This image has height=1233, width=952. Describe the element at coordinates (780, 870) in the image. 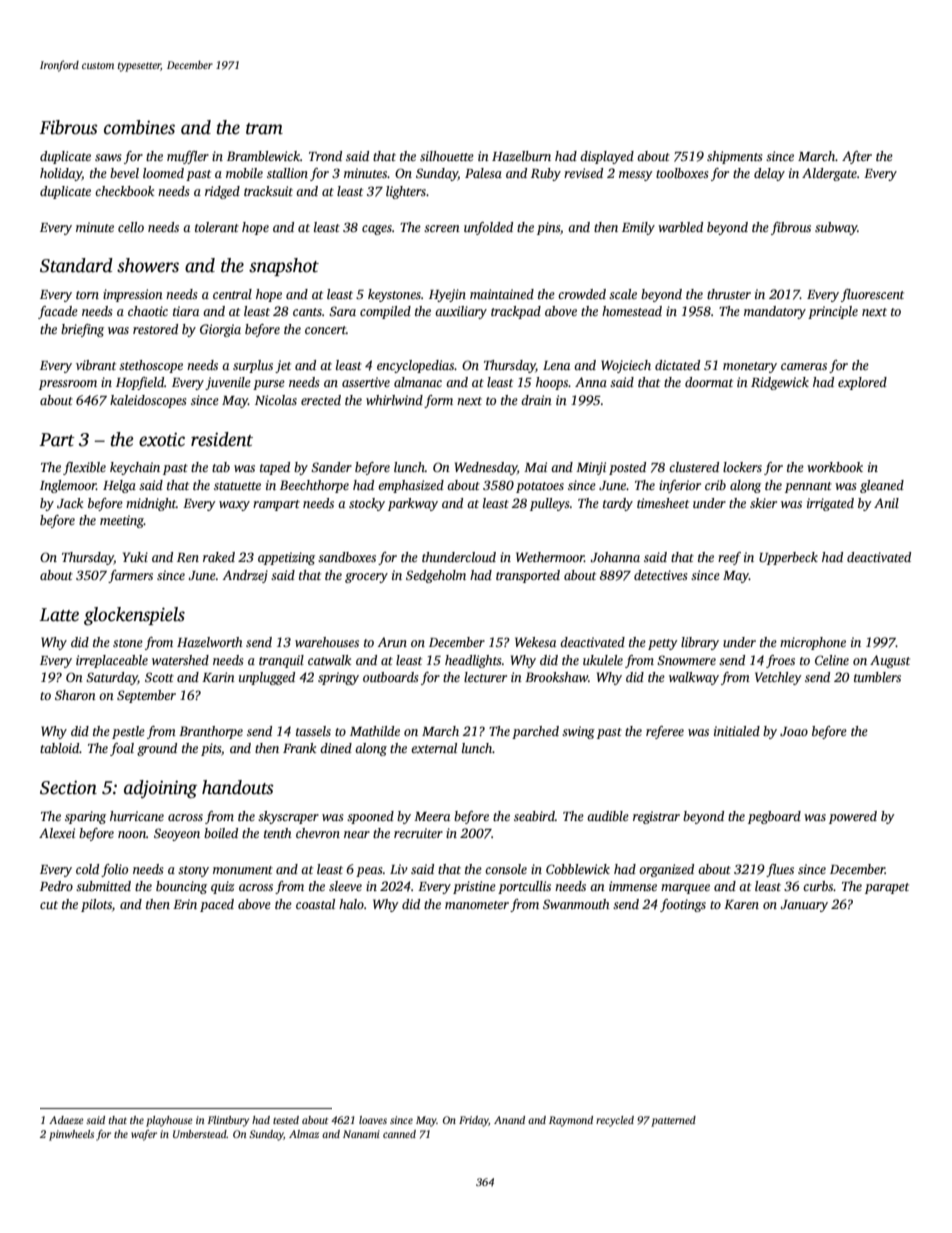

I see `flues` at that location.
